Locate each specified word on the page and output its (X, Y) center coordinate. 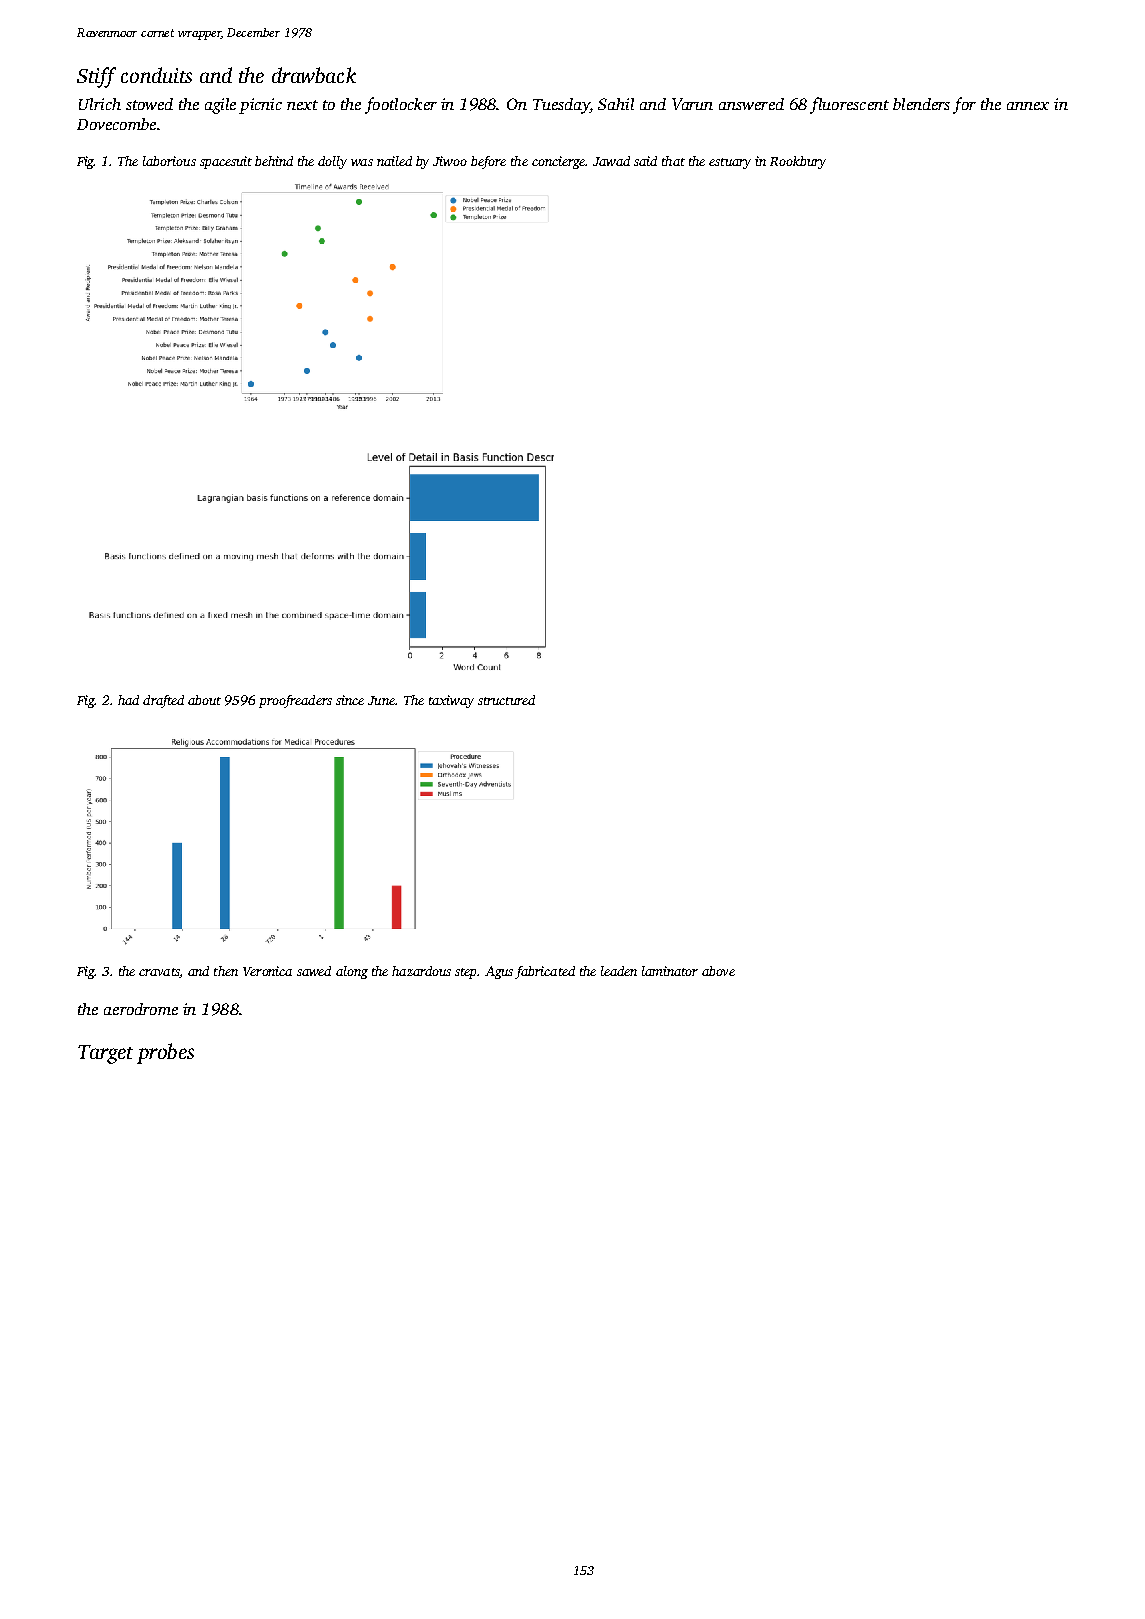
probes (165, 1053)
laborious (169, 161)
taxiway (451, 701)
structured (506, 700)
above (718, 971)
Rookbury (798, 162)
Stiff (96, 77)
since (350, 700)
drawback (314, 75)
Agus (499, 972)
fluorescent (849, 105)
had (128, 700)
